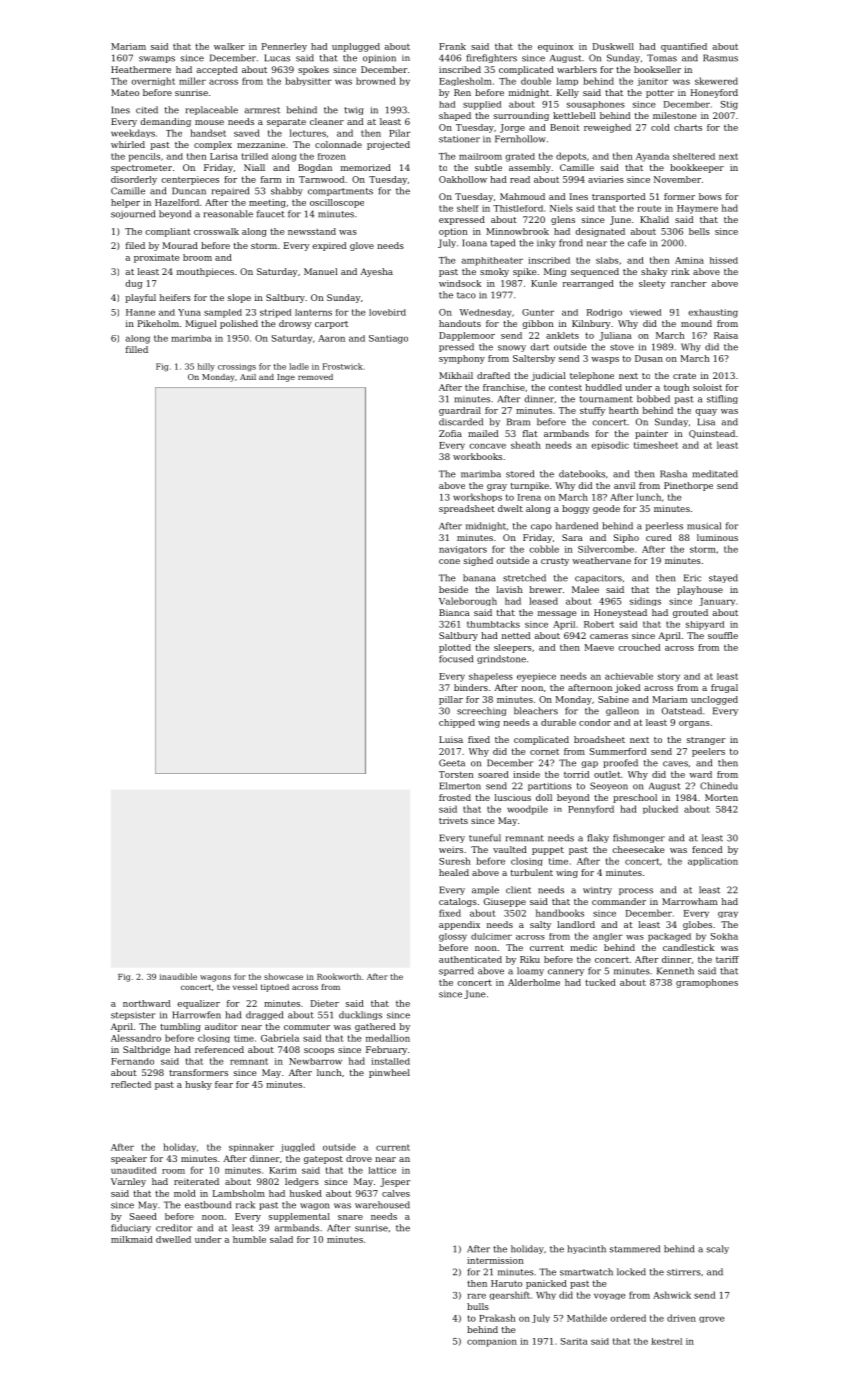  What do you see at coordinates (452, 46) in the image?
I see `Frank` at bounding box center [452, 46].
